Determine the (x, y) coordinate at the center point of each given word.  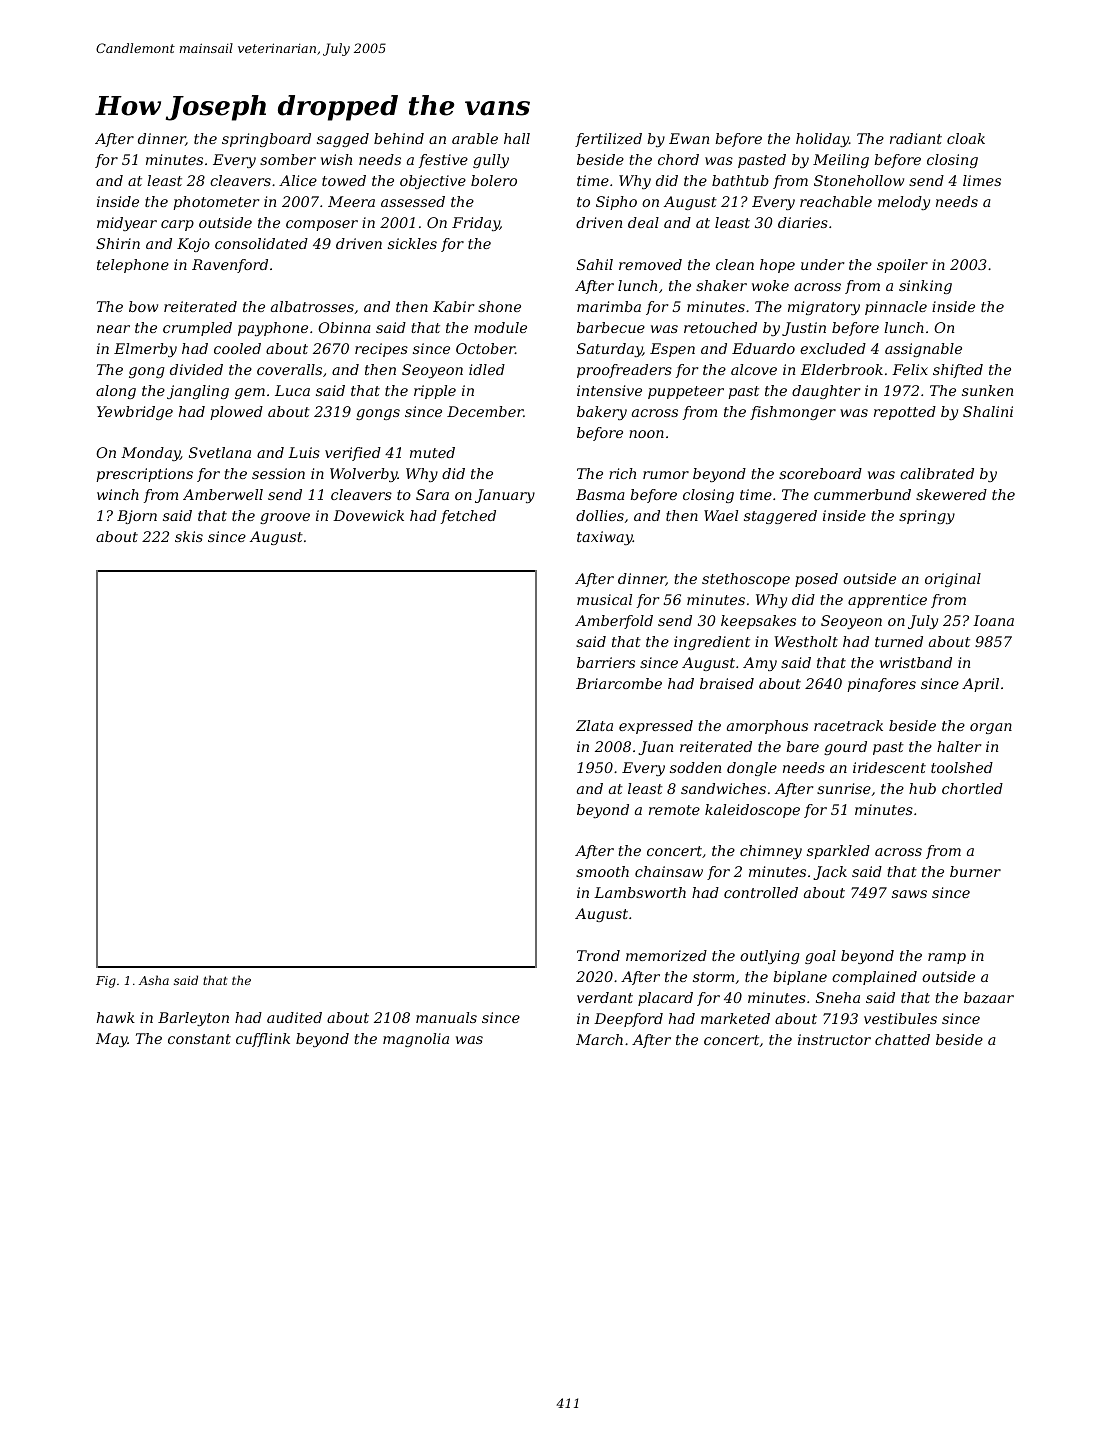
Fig (106, 982)
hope (777, 266)
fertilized (608, 140)
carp (177, 225)
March (599, 1039)
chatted (902, 1039)
